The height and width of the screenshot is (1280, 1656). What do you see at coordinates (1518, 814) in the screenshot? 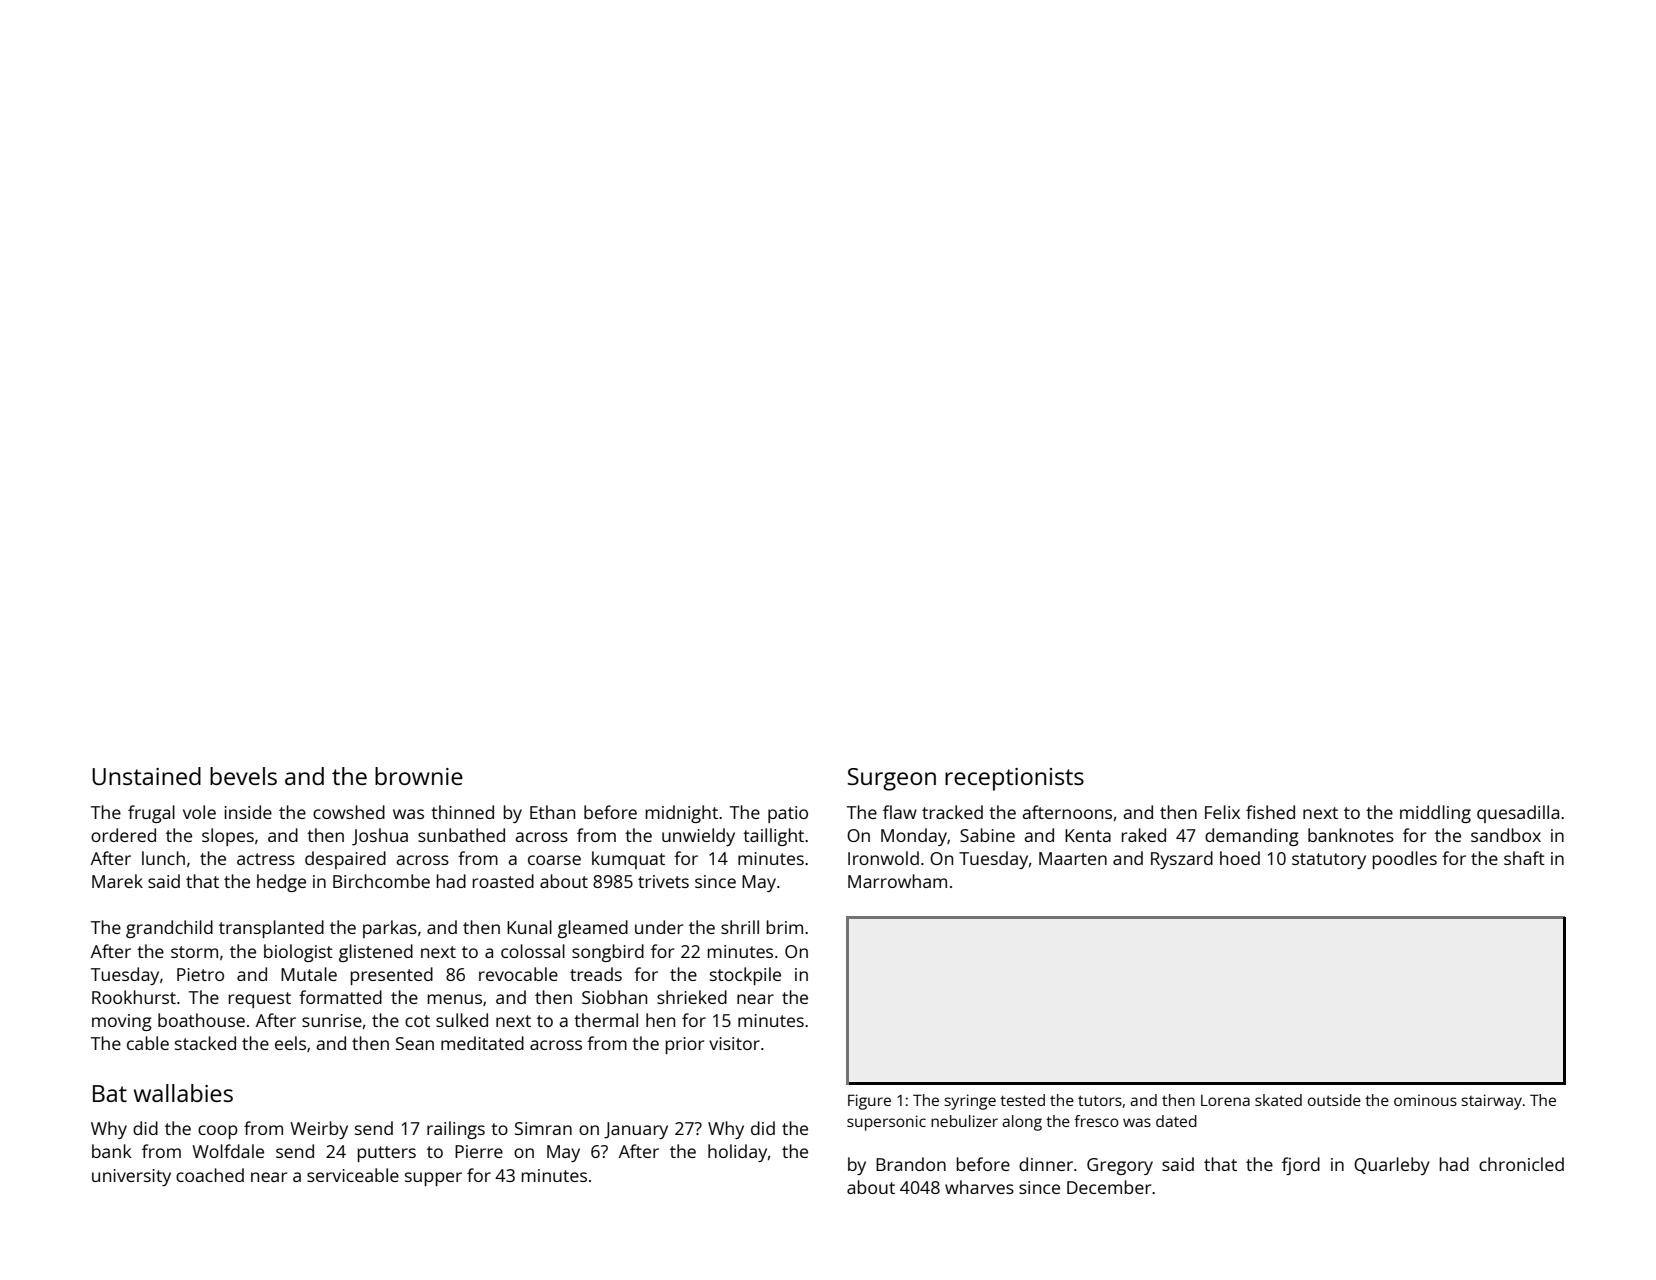
I see `quesadilla` at bounding box center [1518, 814].
